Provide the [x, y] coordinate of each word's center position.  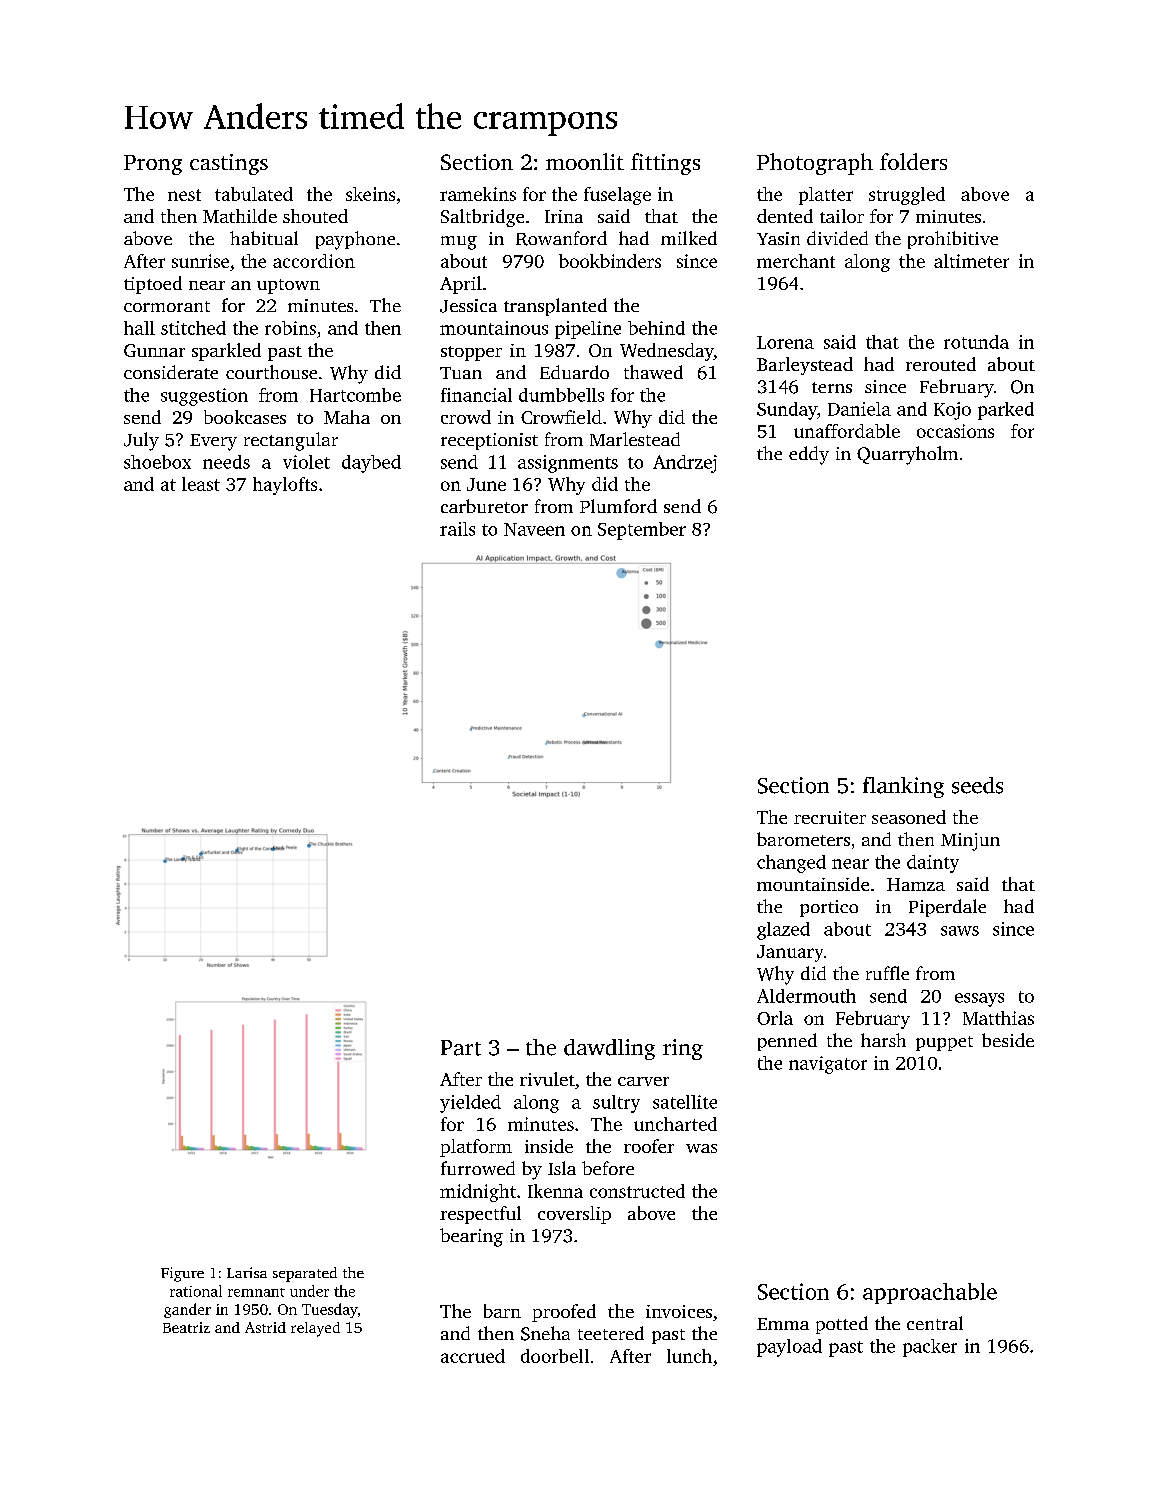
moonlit [585, 161]
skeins [370, 194]
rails [457, 529]
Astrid [265, 1327]
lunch [689, 1356]
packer [930, 1348]
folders [913, 161]
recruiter [830, 817]
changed [791, 864]
